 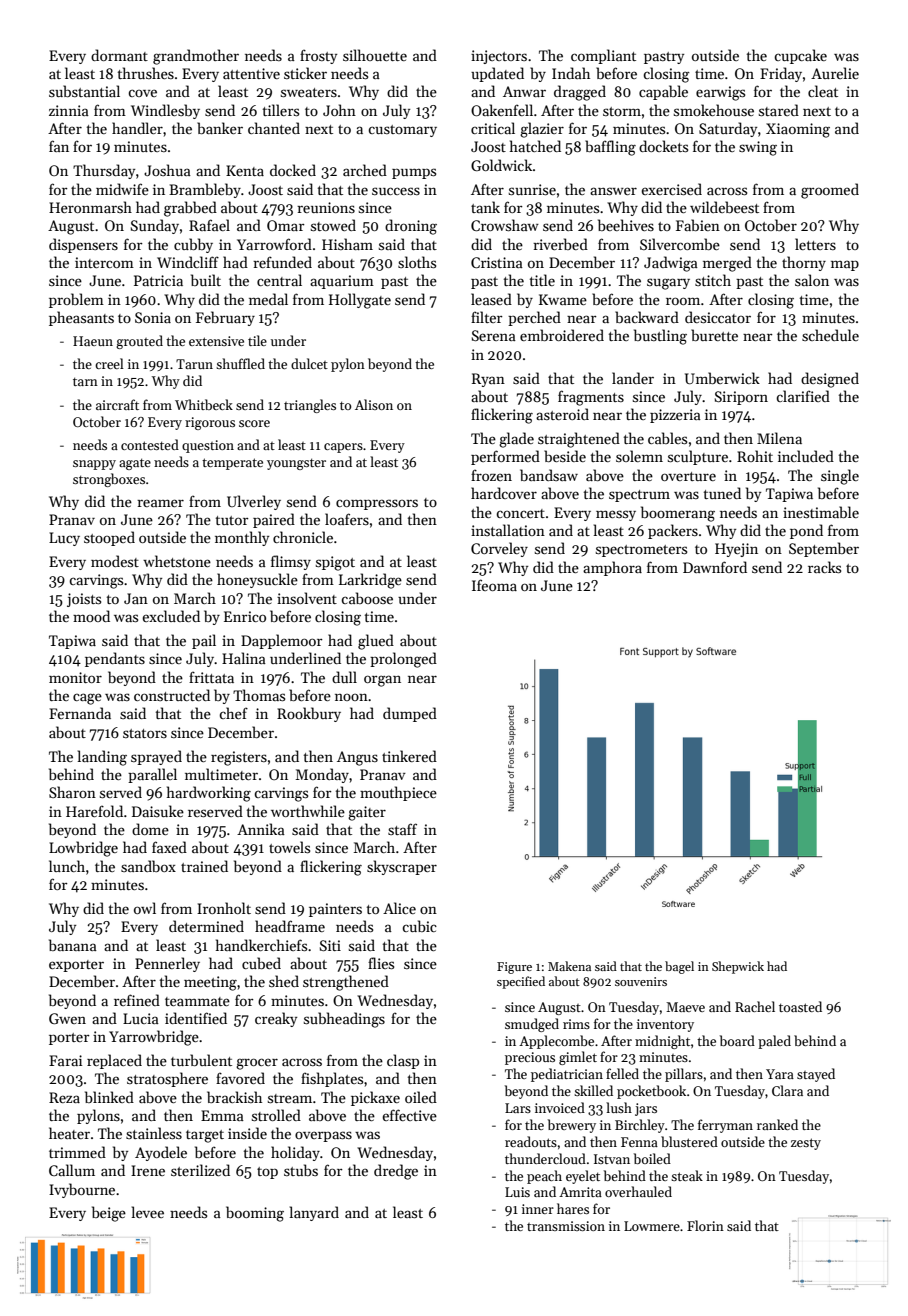 I want to click on Emma, so click(x=222, y=1115).
